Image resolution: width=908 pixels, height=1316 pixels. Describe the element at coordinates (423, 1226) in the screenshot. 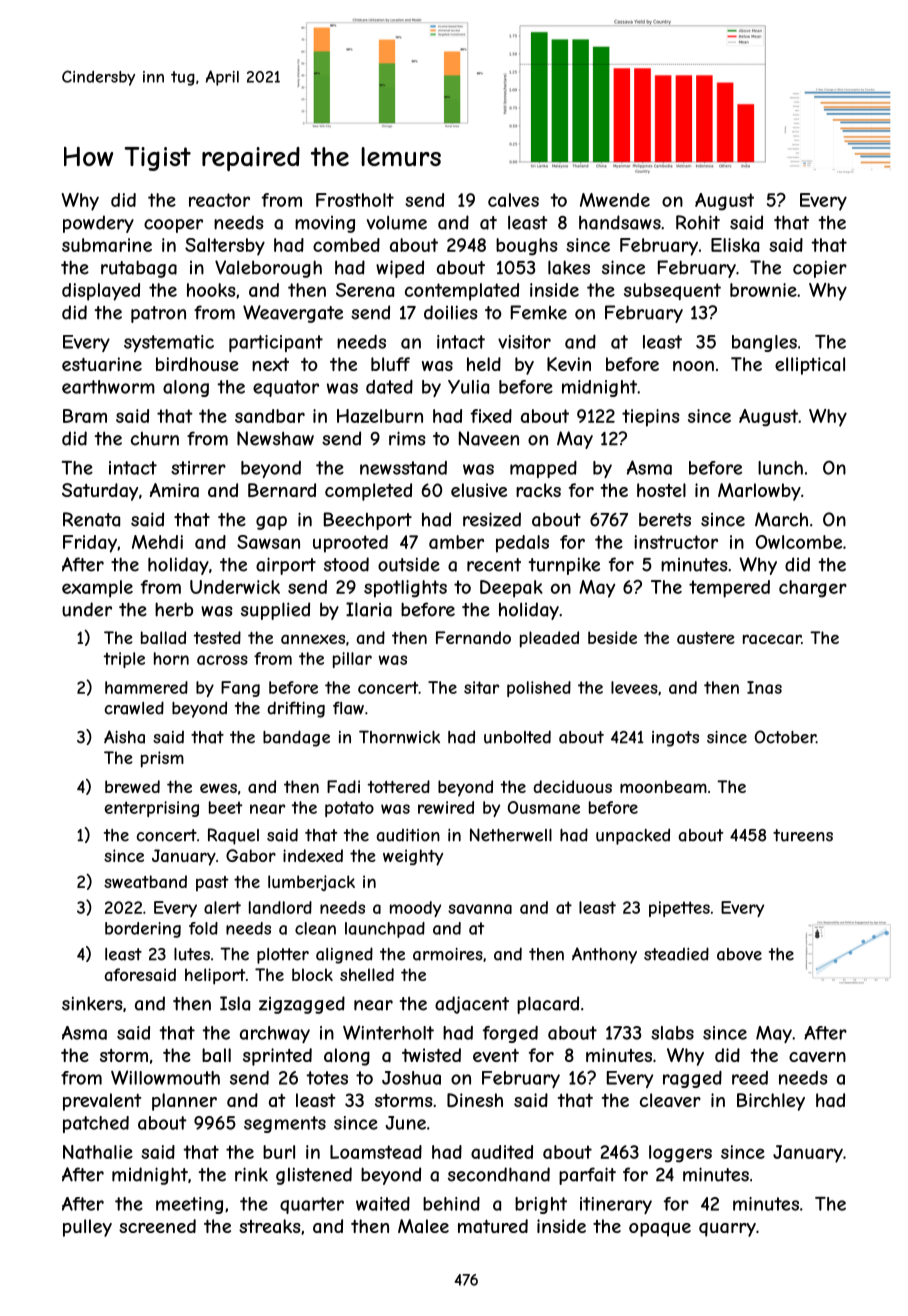

I see `Malee` at that location.
